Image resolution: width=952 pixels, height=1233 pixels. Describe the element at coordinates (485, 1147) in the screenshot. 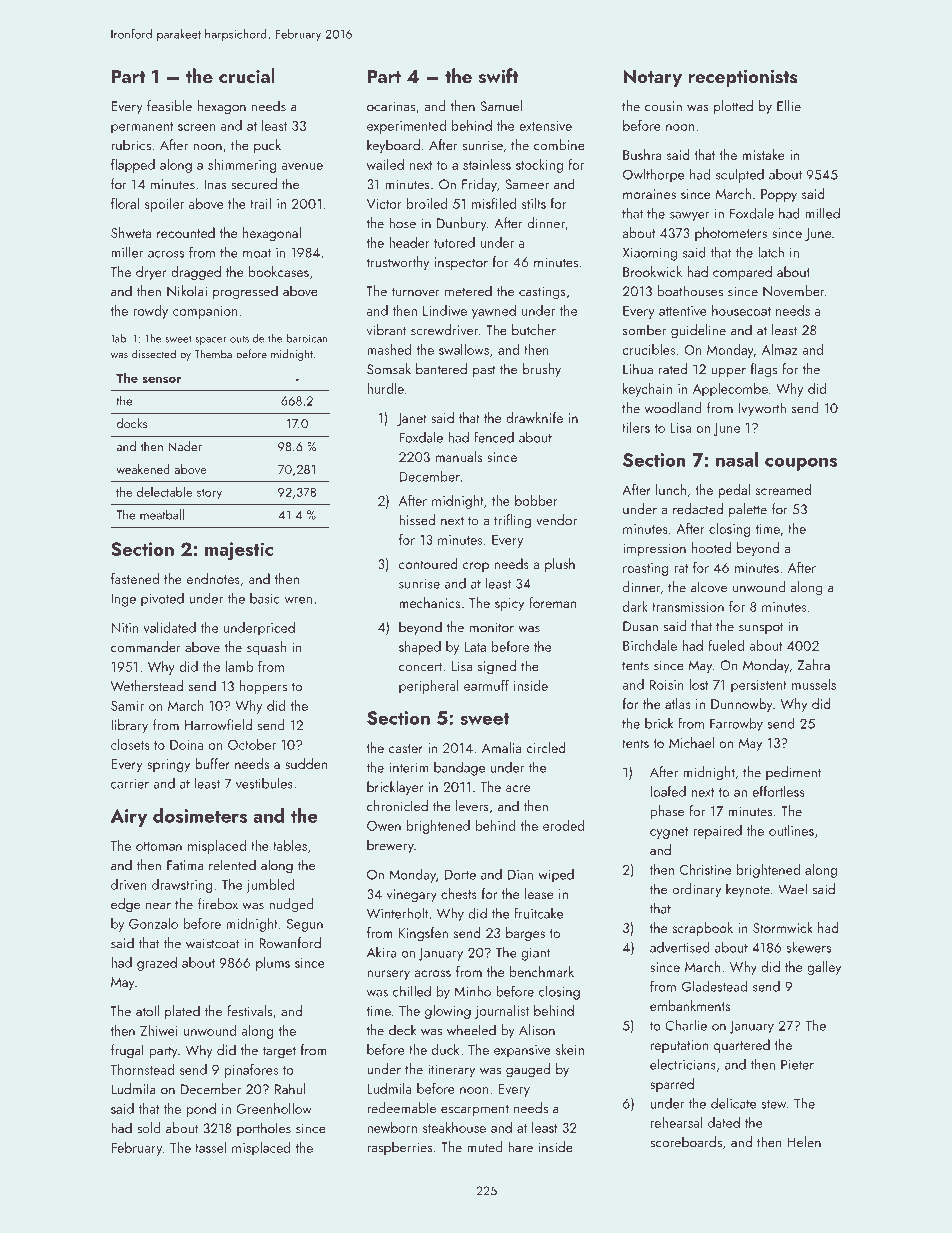

I see `muted` at that location.
